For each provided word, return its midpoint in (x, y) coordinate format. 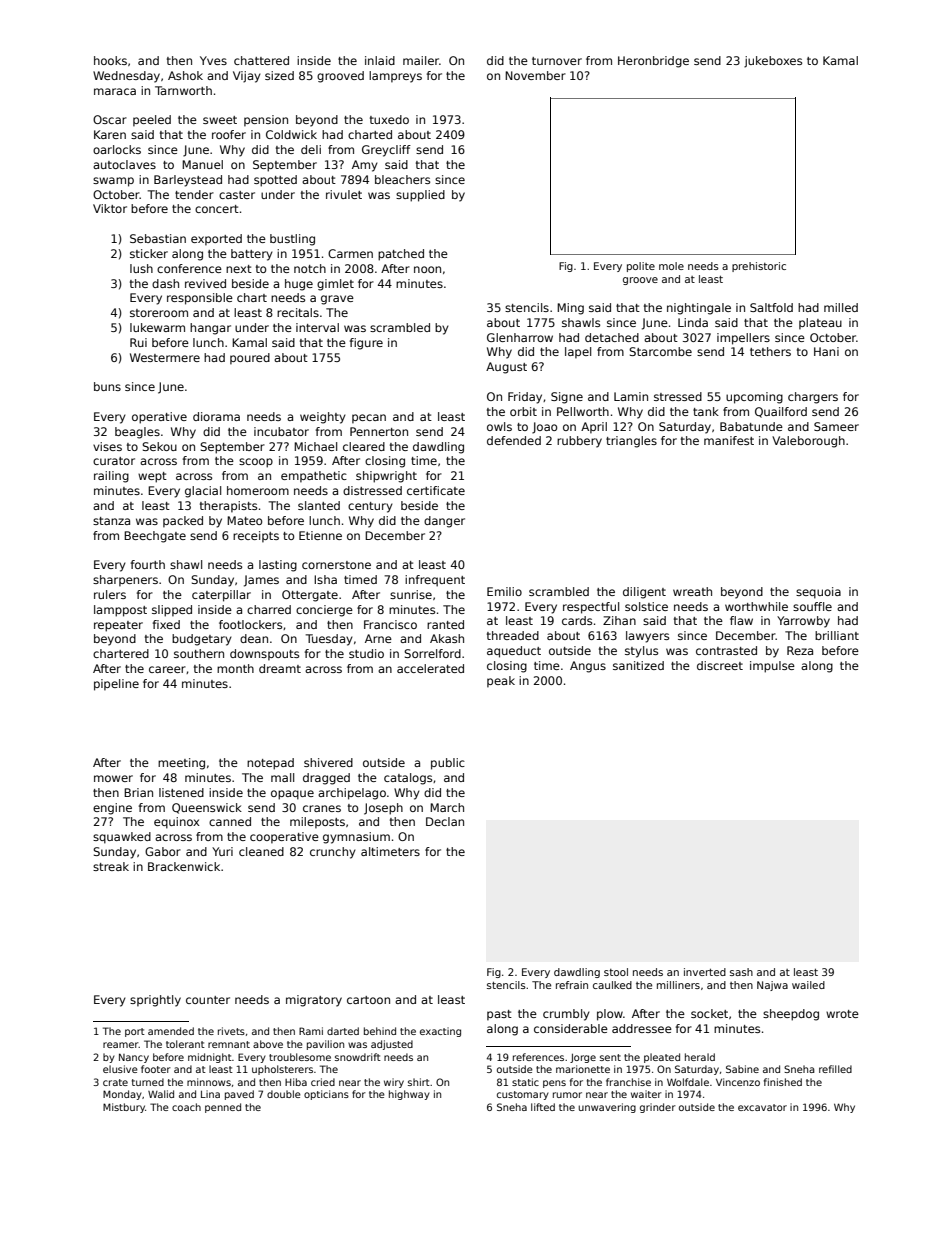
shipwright (386, 477)
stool (616, 972)
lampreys (395, 77)
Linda (693, 322)
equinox (177, 823)
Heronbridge (653, 62)
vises (107, 446)
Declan (445, 821)
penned (223, 1108)
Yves (213, 60)
